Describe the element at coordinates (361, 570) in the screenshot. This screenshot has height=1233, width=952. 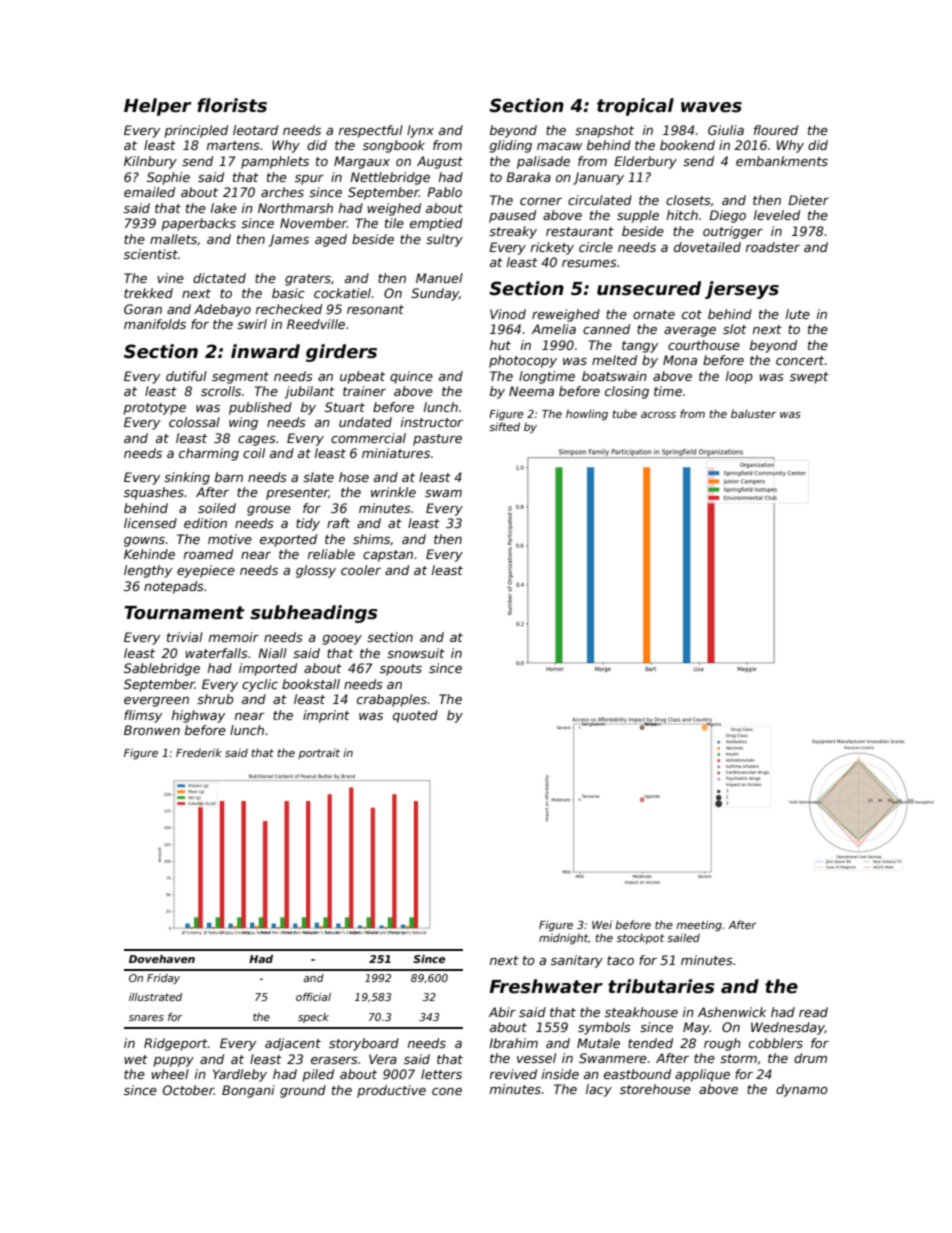
I see `cooler` at that location.
